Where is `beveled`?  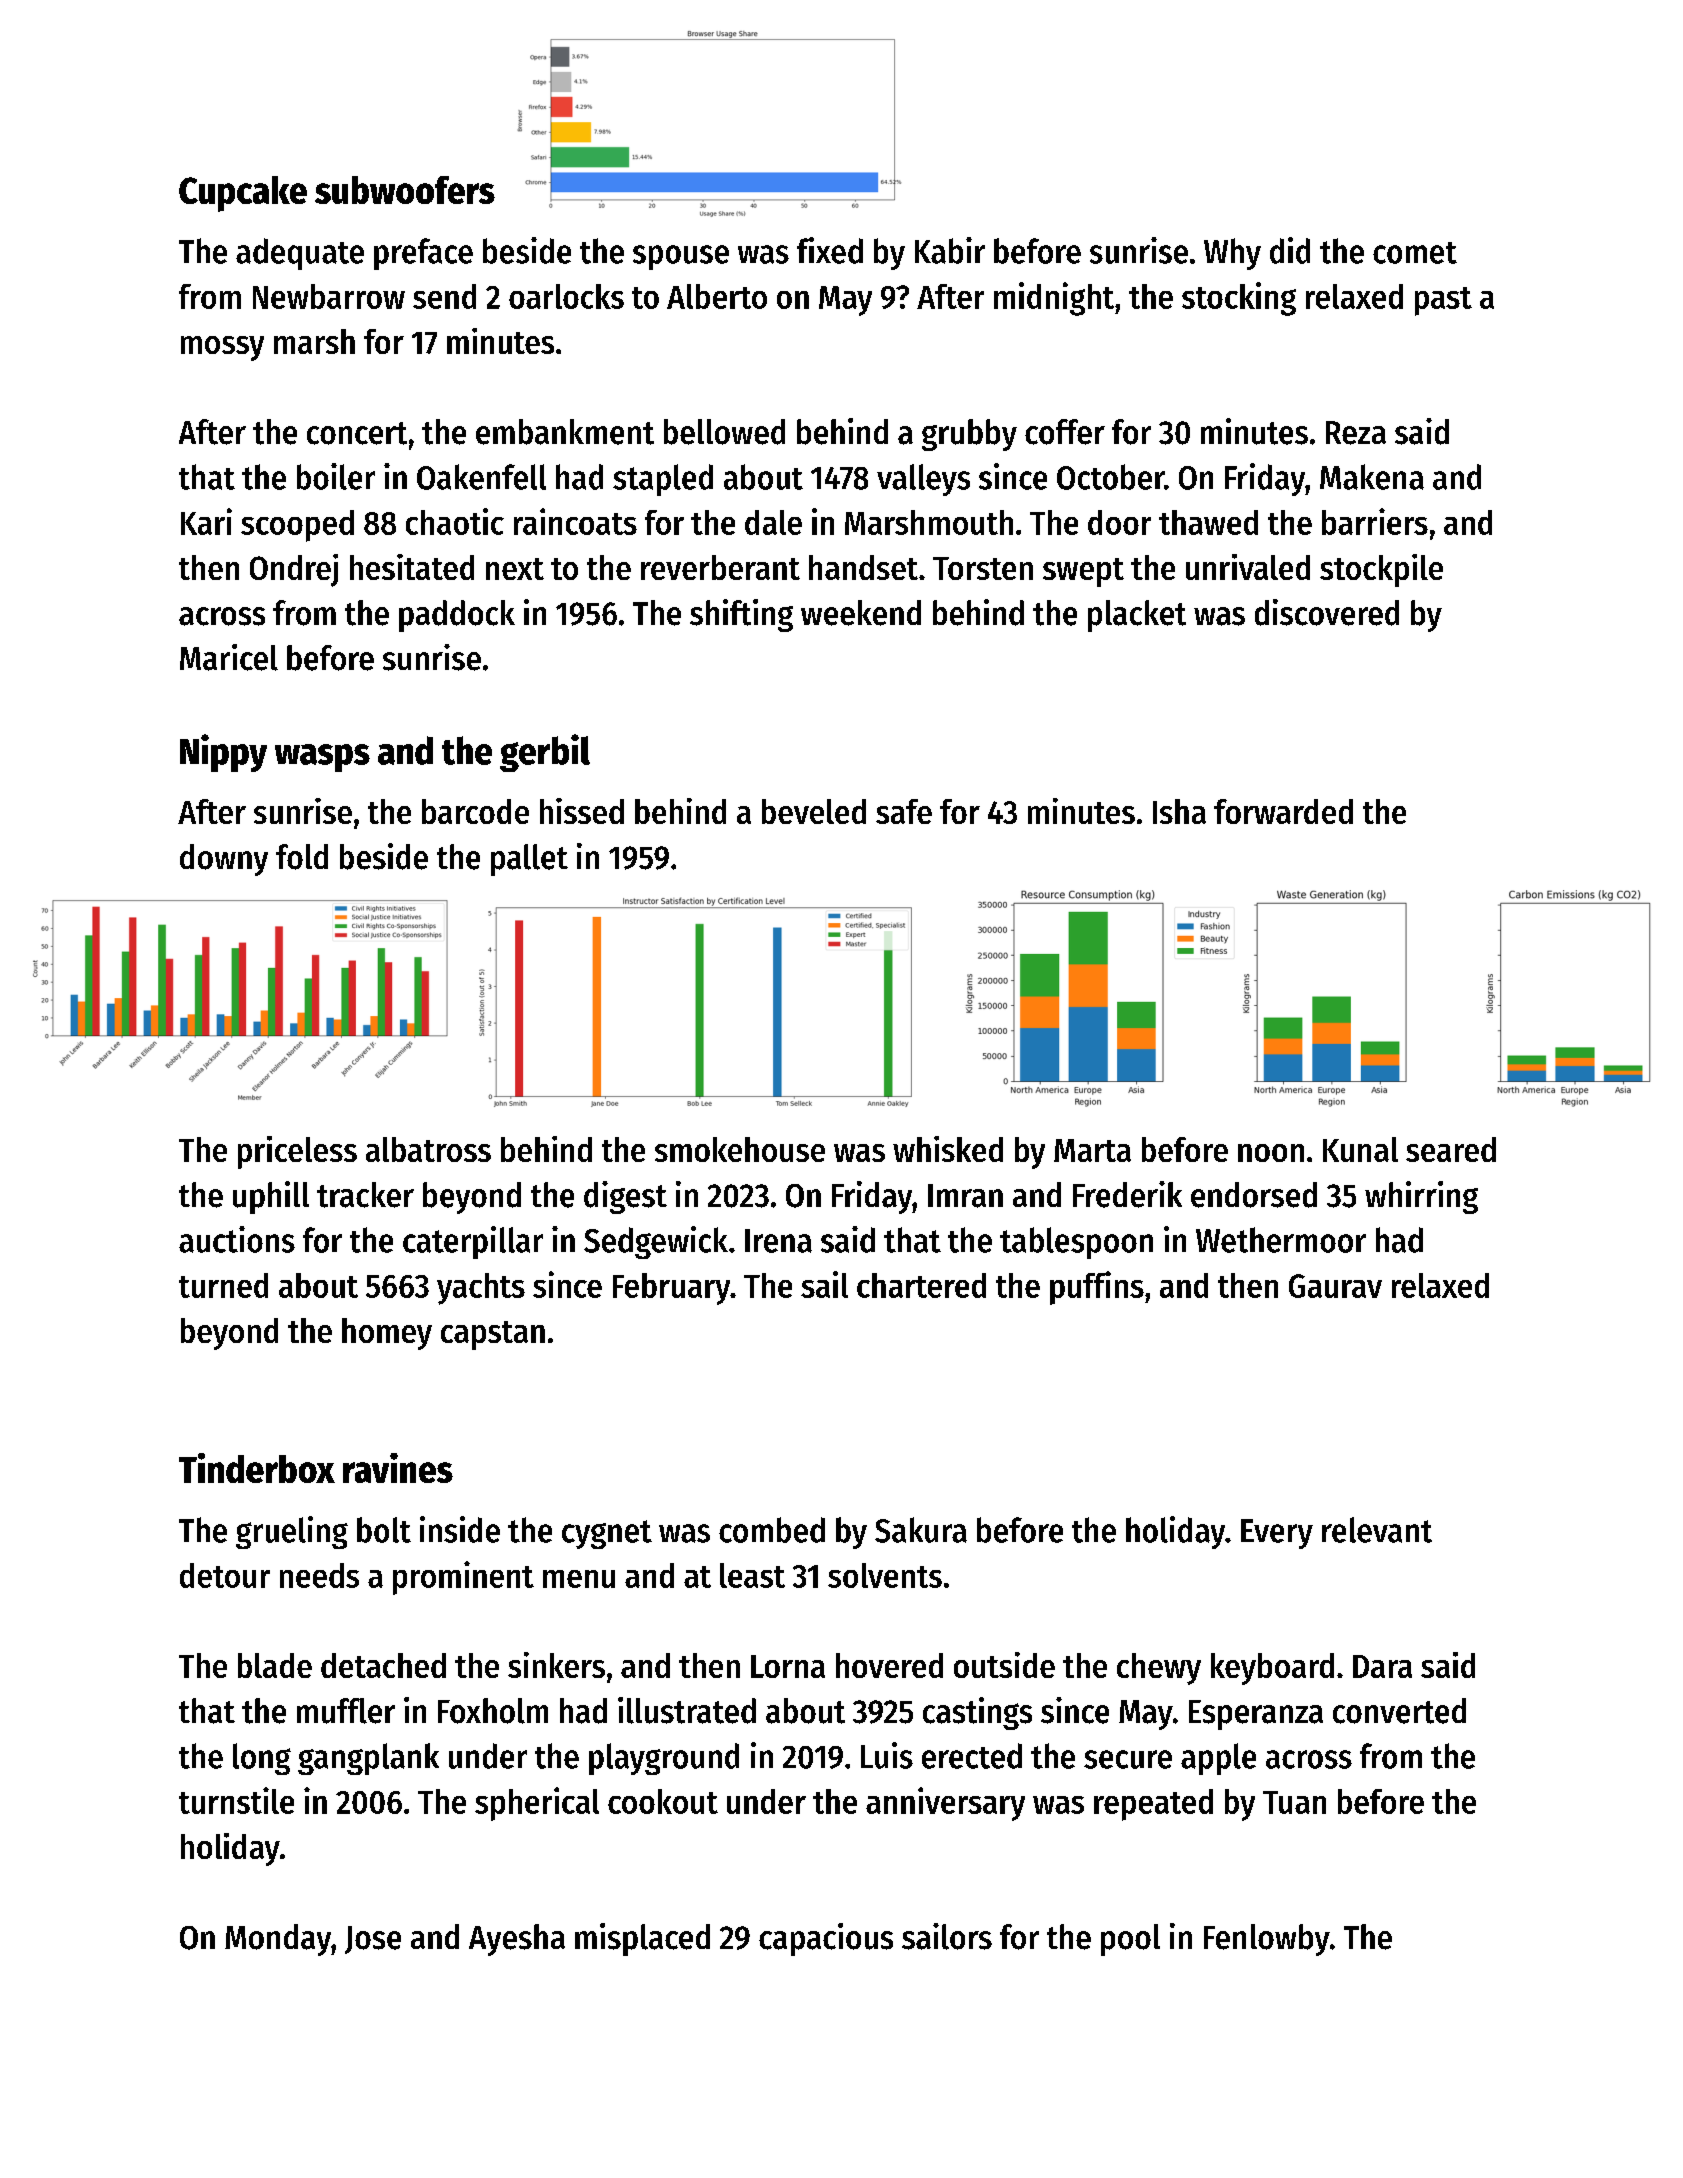 beveled is located at coordinates (814, 811).
